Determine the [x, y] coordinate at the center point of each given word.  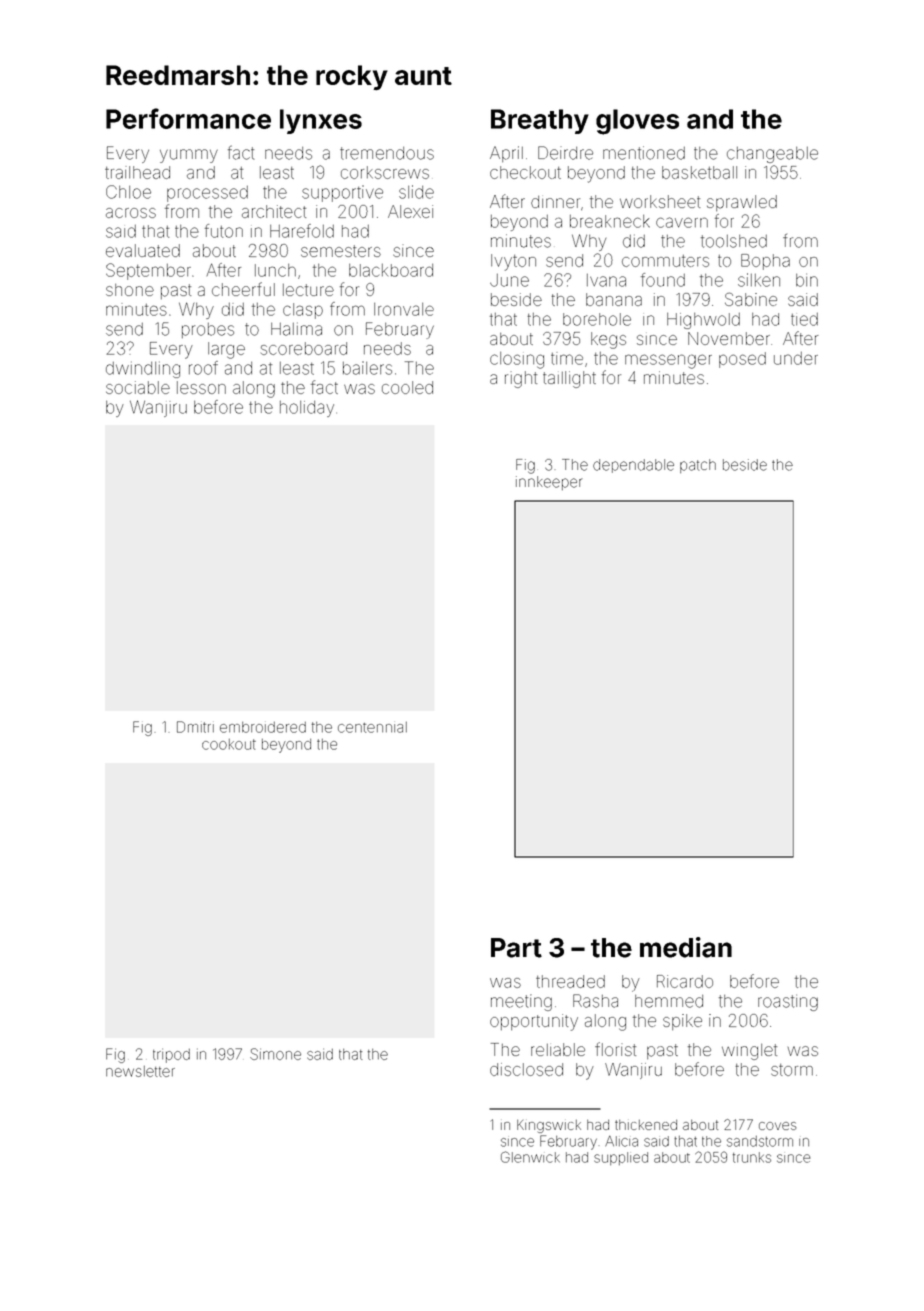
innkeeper [549, 483]
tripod [171, 1055]
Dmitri [195, 727]
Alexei [410, 211]
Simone [275, 1054]
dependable [633, 466]
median [686, 947]
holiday [307, 409]
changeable [772, 155]
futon [224, 231]
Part [516, 948]
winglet [749, 1052]
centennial [372, 727]
